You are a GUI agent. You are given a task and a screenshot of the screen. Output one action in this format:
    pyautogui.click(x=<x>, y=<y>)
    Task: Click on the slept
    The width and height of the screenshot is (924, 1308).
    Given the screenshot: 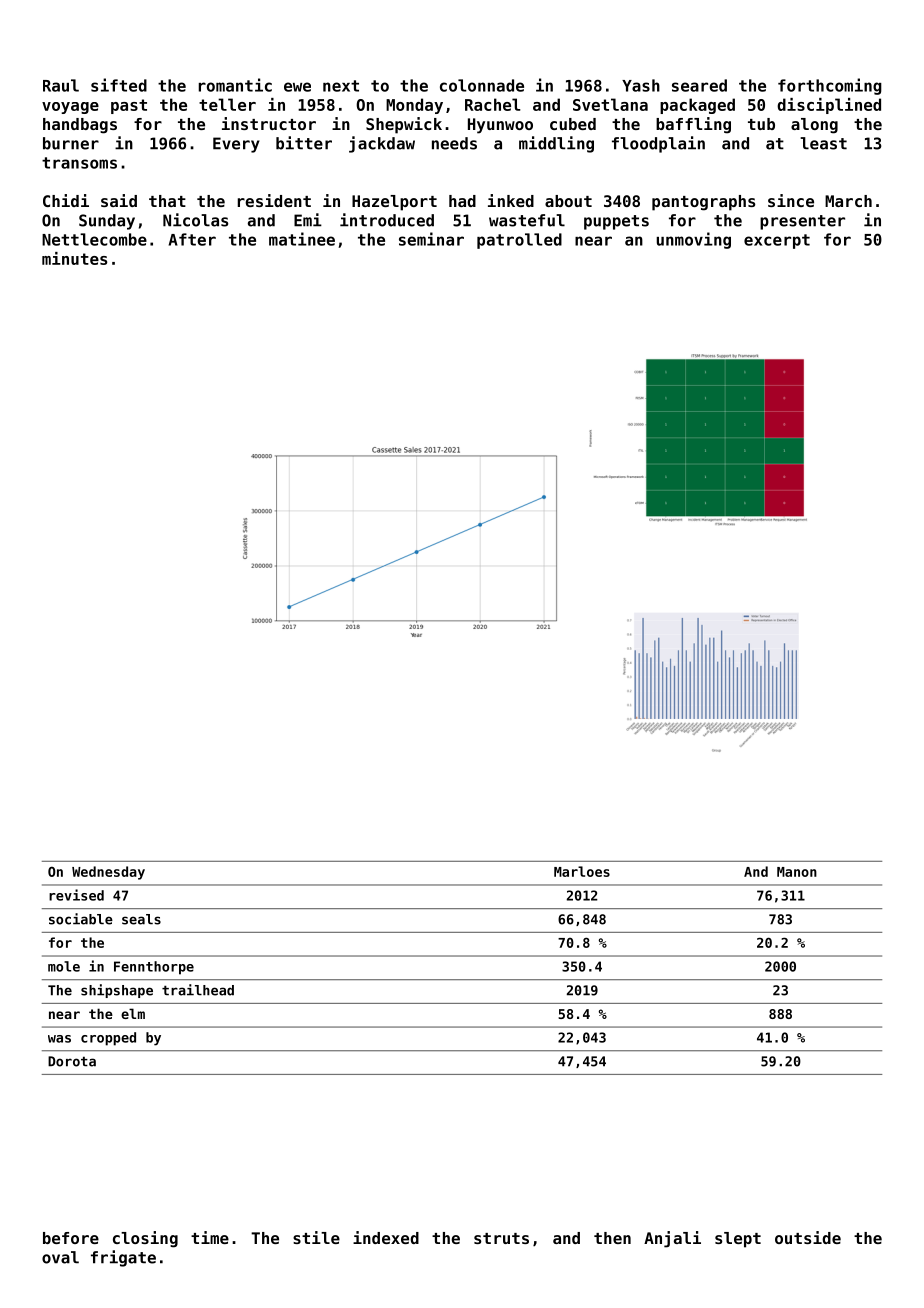 What is the action you would take?
    pyautogui.click(x=738, y=1240)
